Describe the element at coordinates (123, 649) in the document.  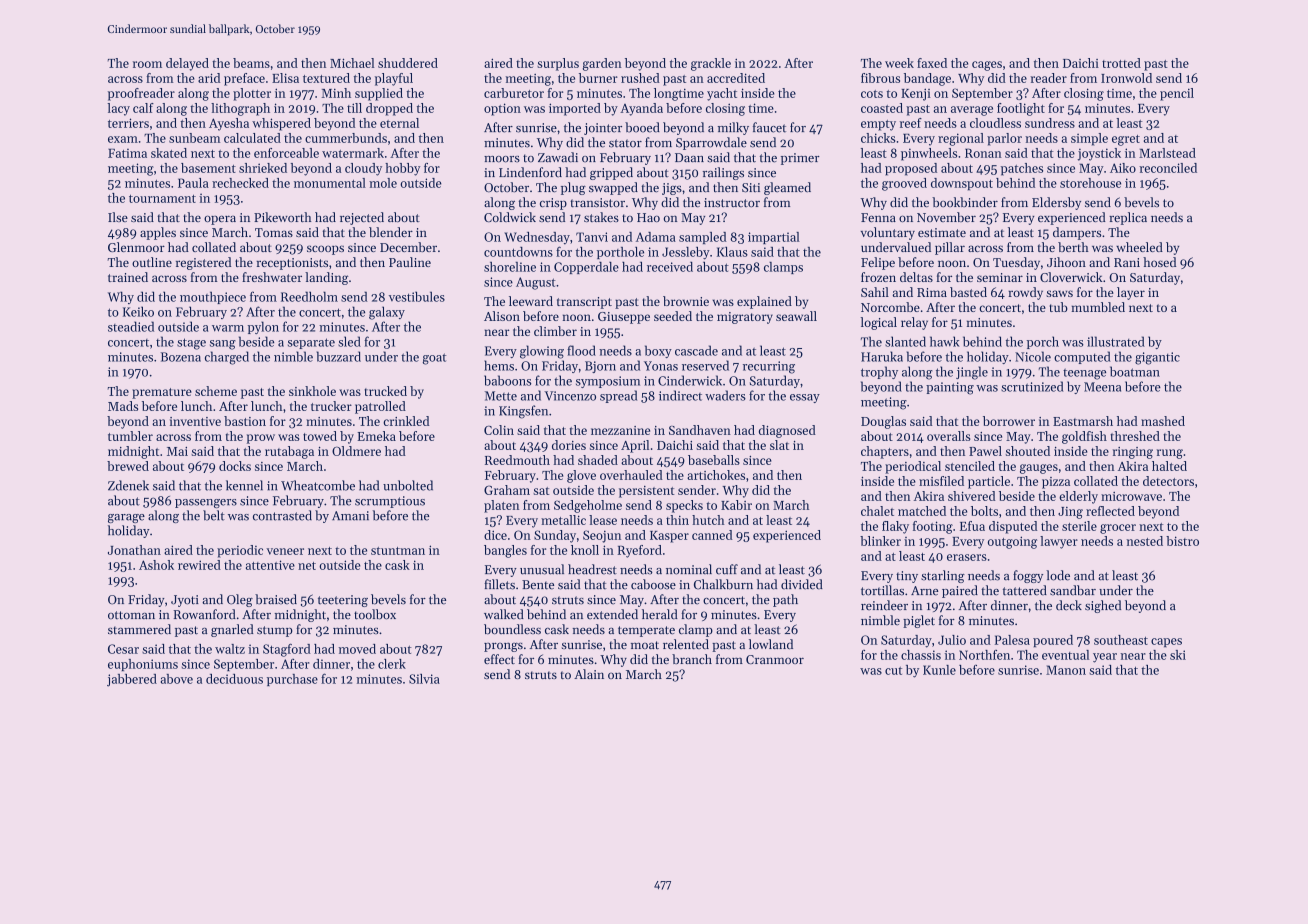
I see `Cesar` at that location.
